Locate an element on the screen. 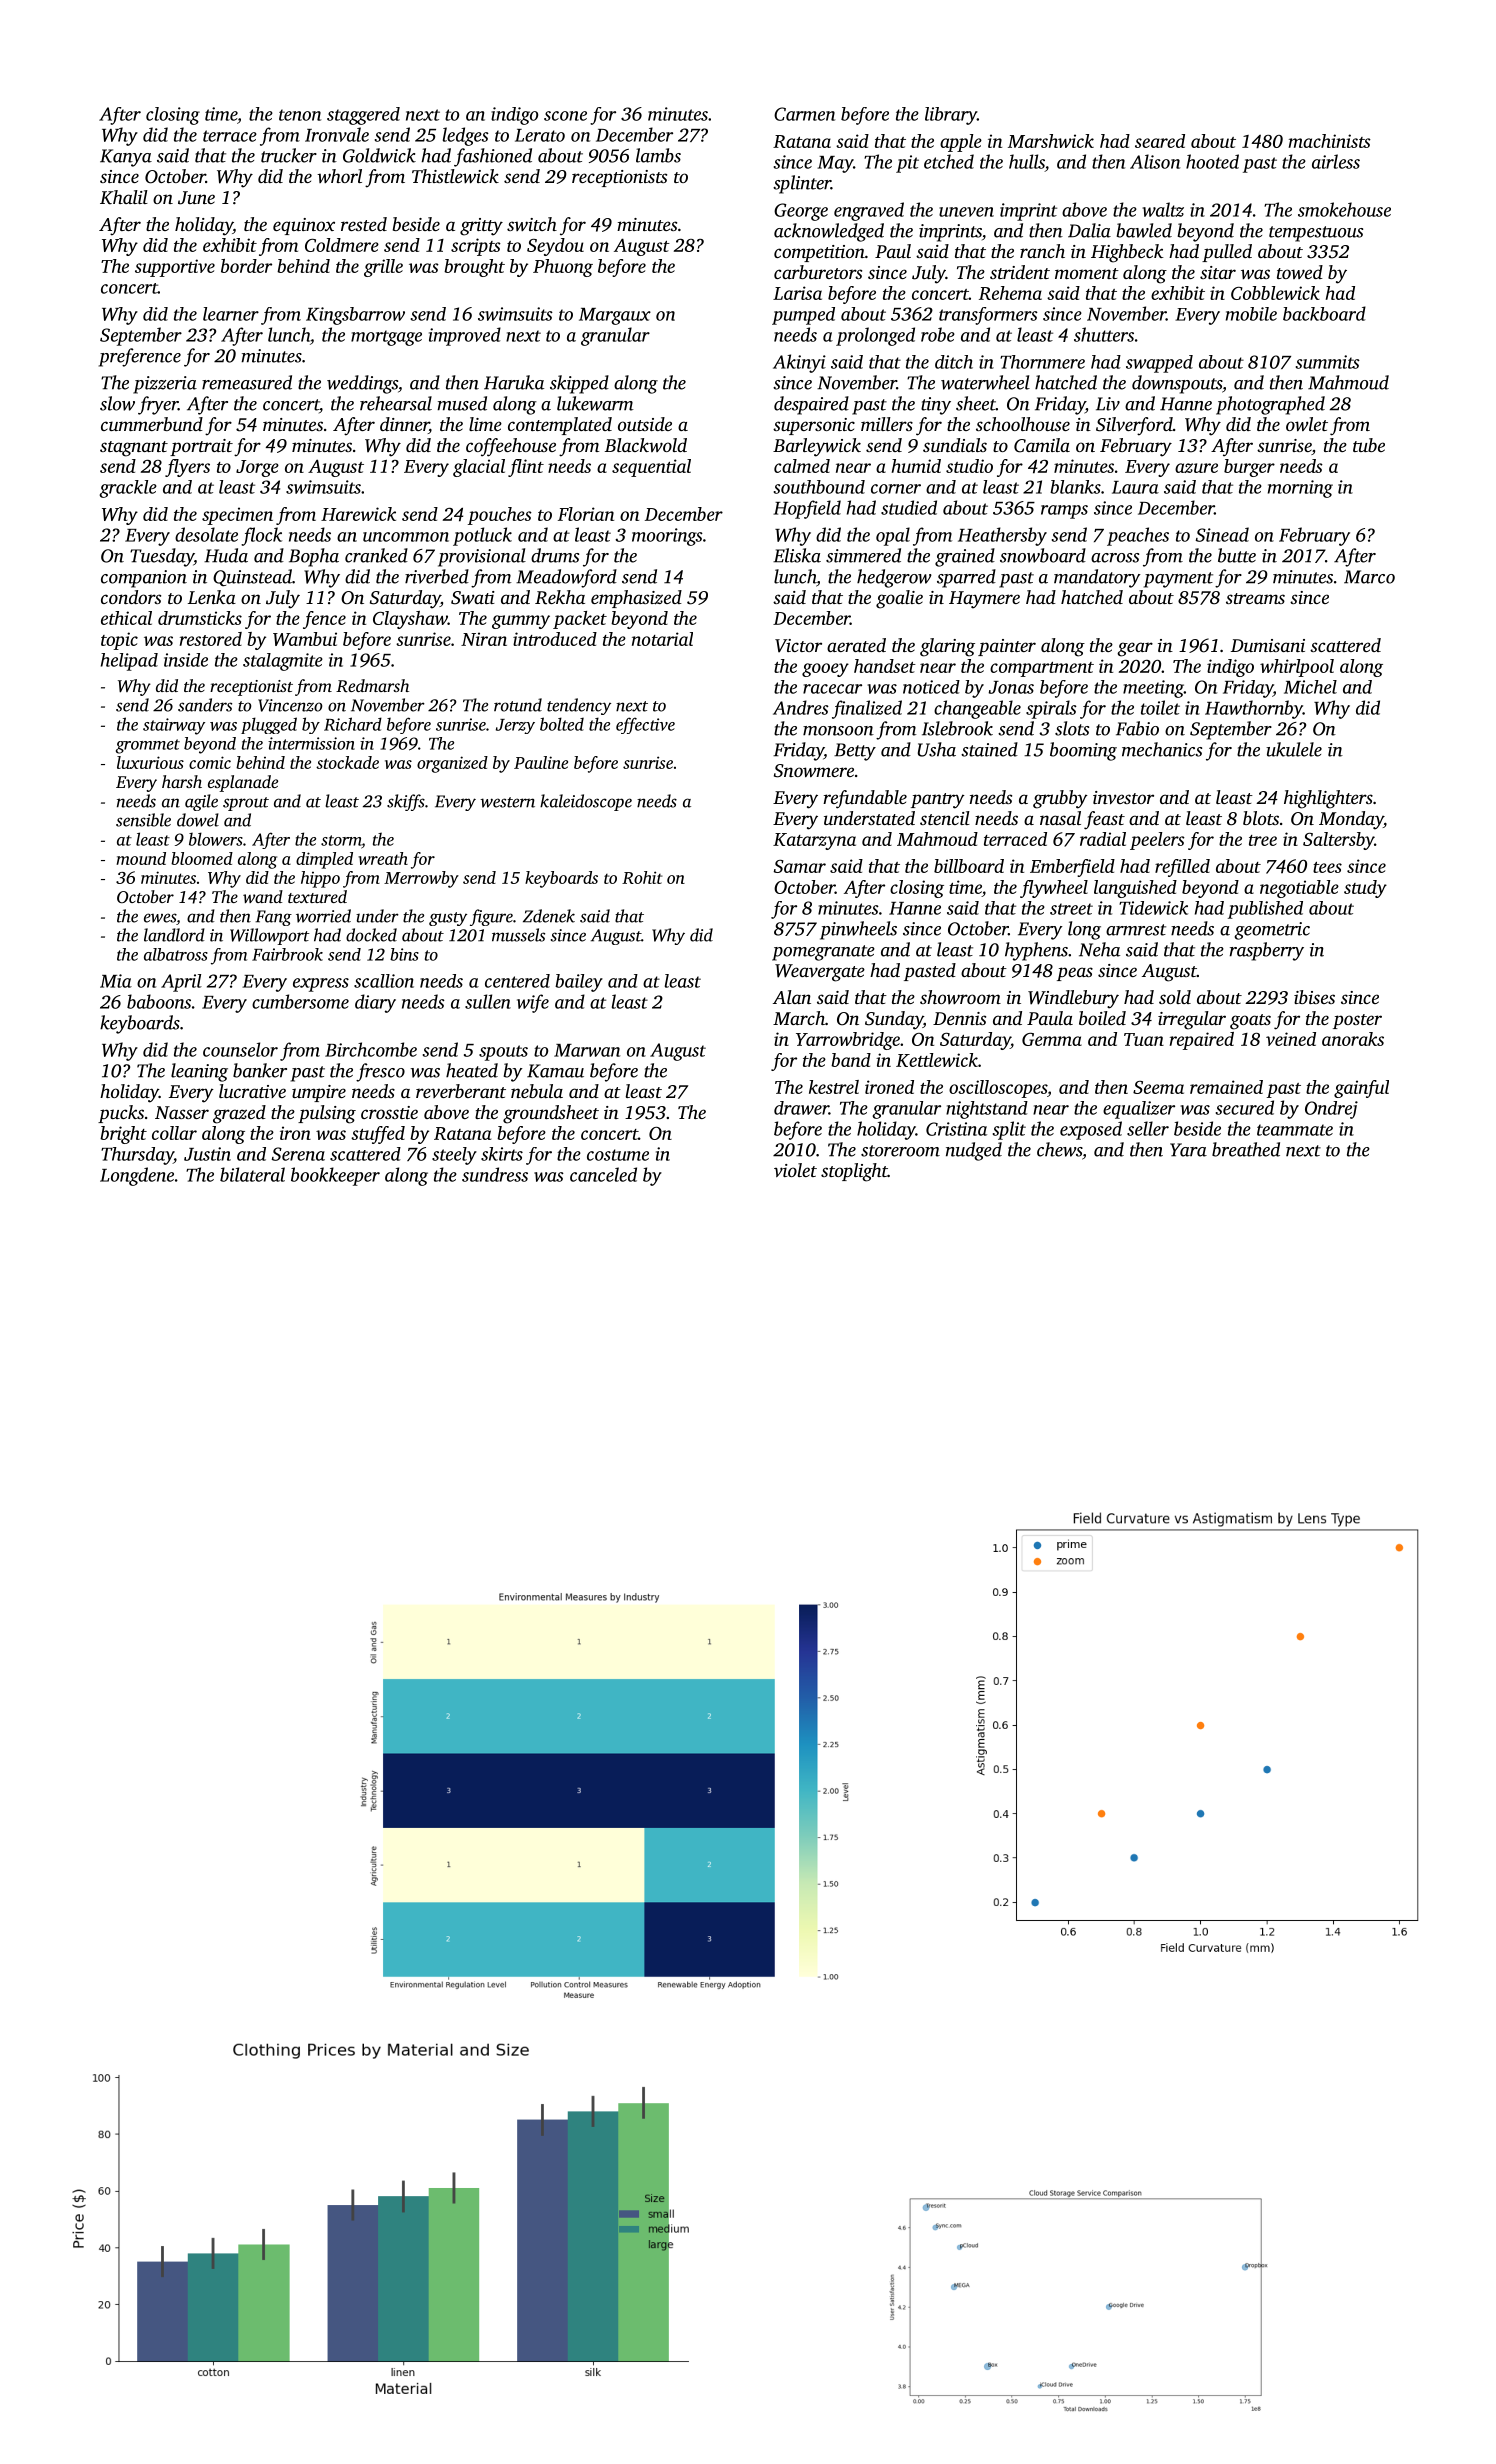 This screenshot has height=2464, width=1496. Khalil is located at coordinates (124, 197).
